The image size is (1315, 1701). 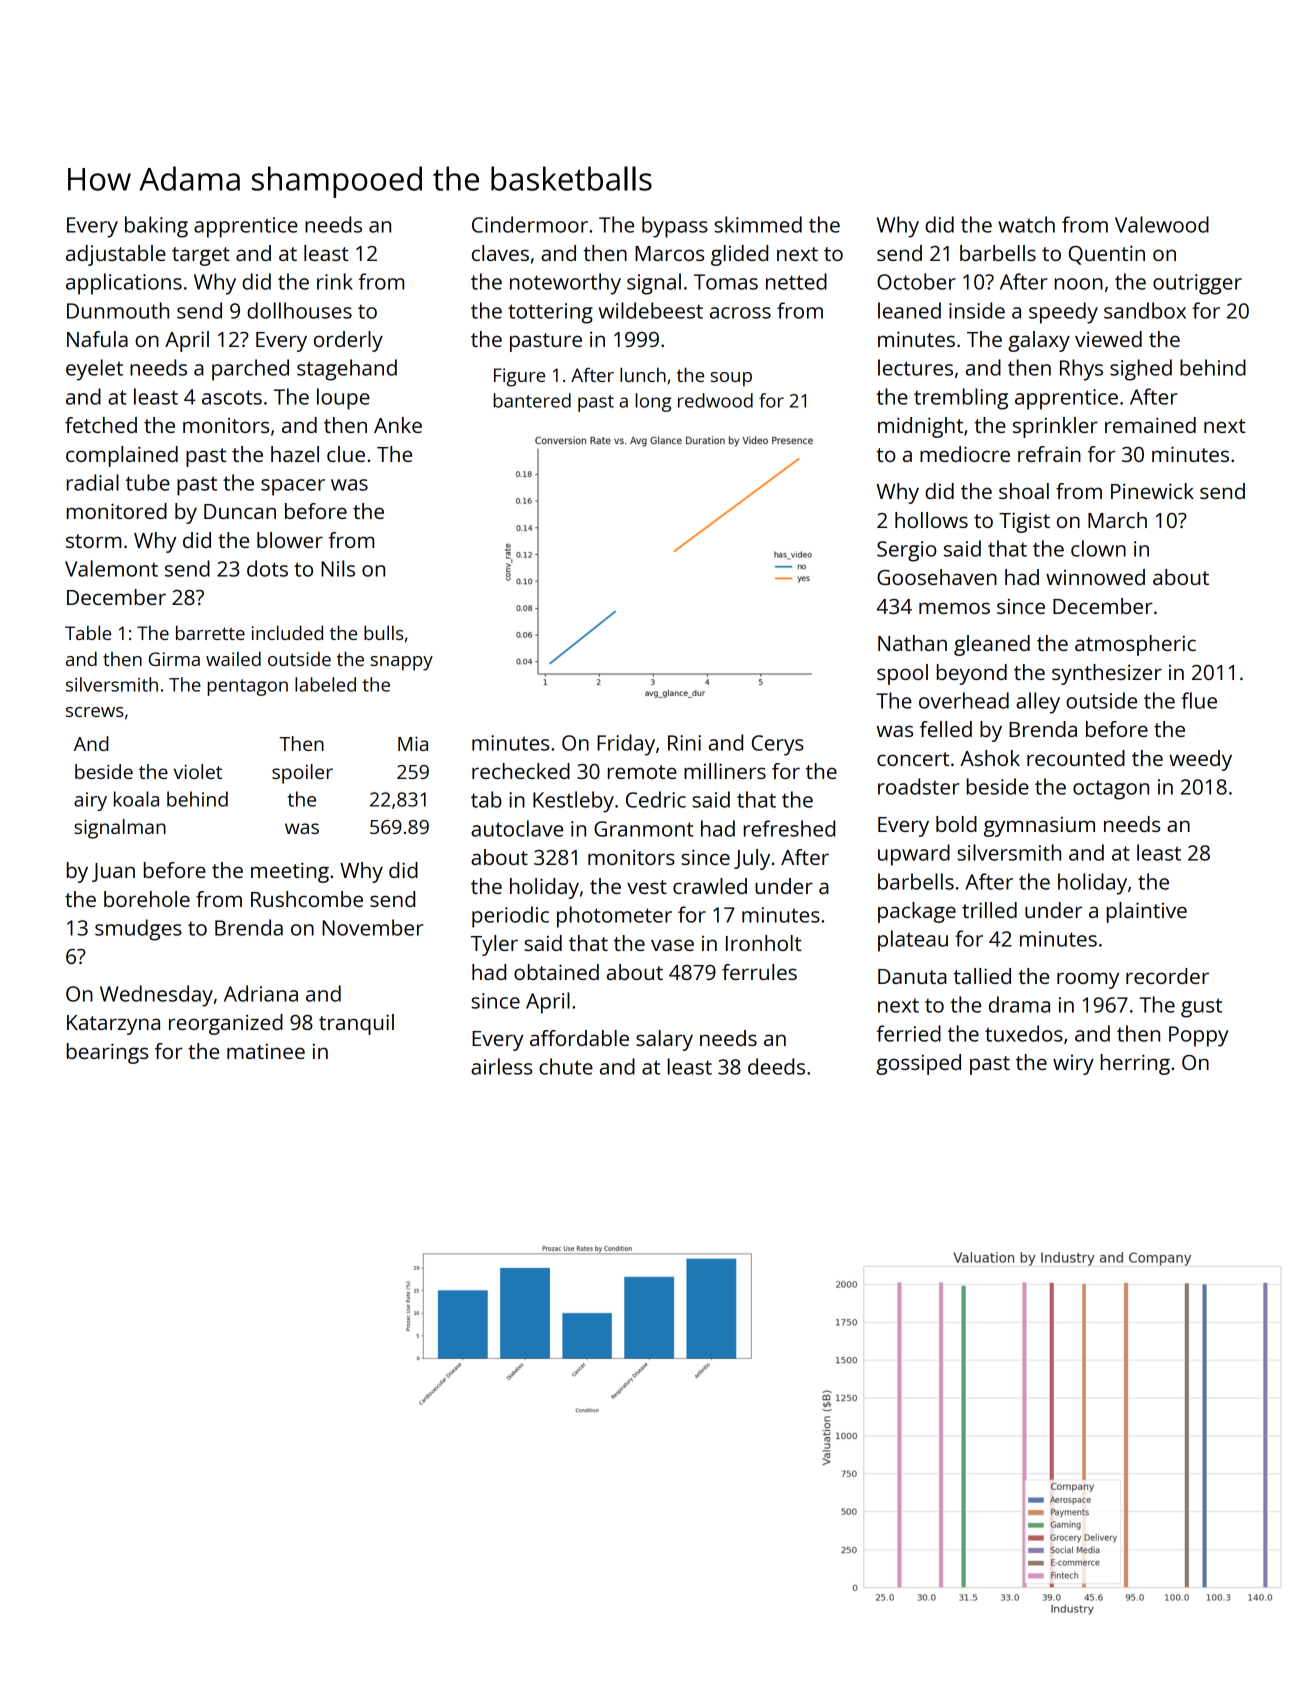 I want to click on included, so click(x=287, y=632).
